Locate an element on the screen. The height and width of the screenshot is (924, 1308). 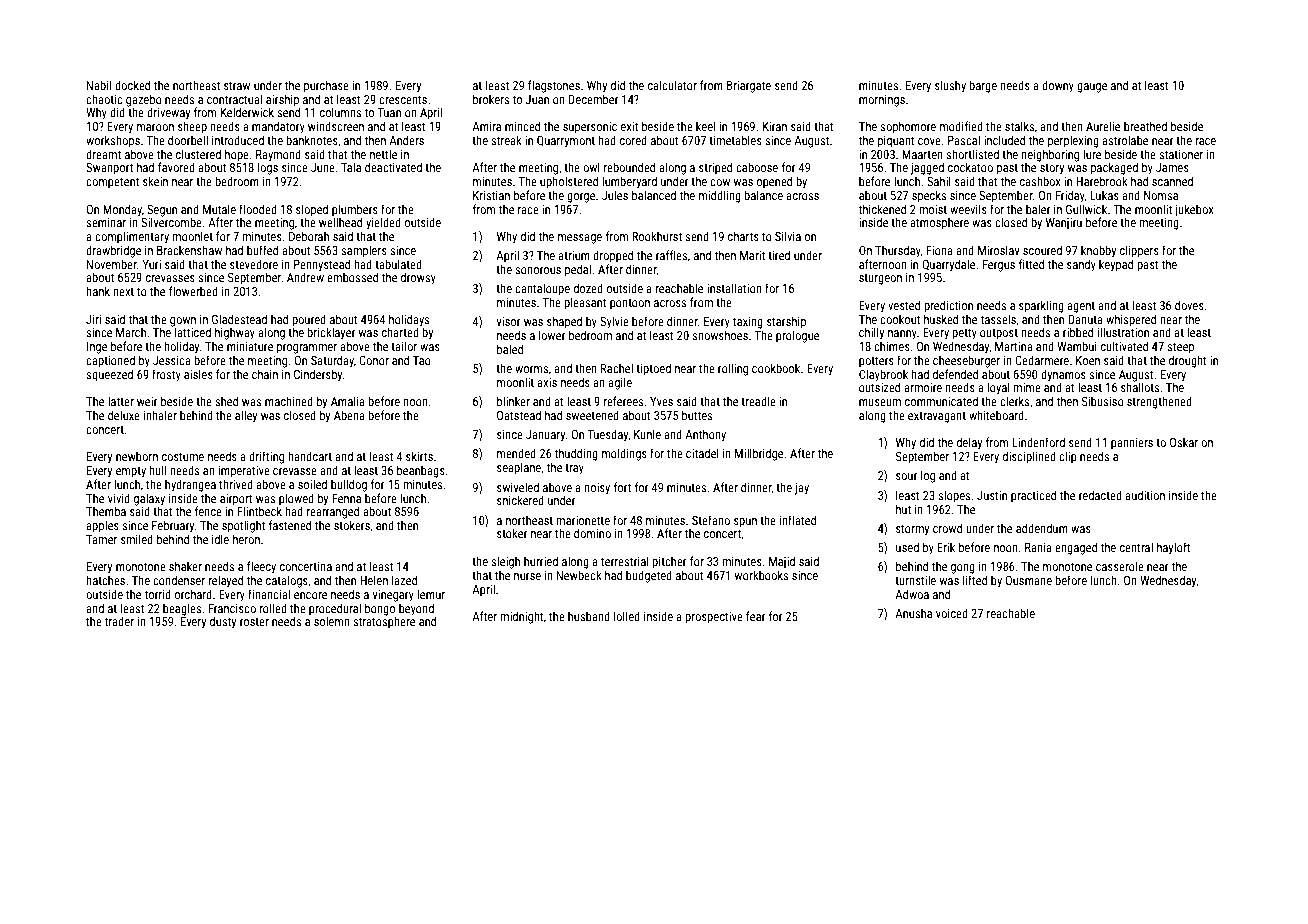
brokers is located at coordinates (491, 99).
